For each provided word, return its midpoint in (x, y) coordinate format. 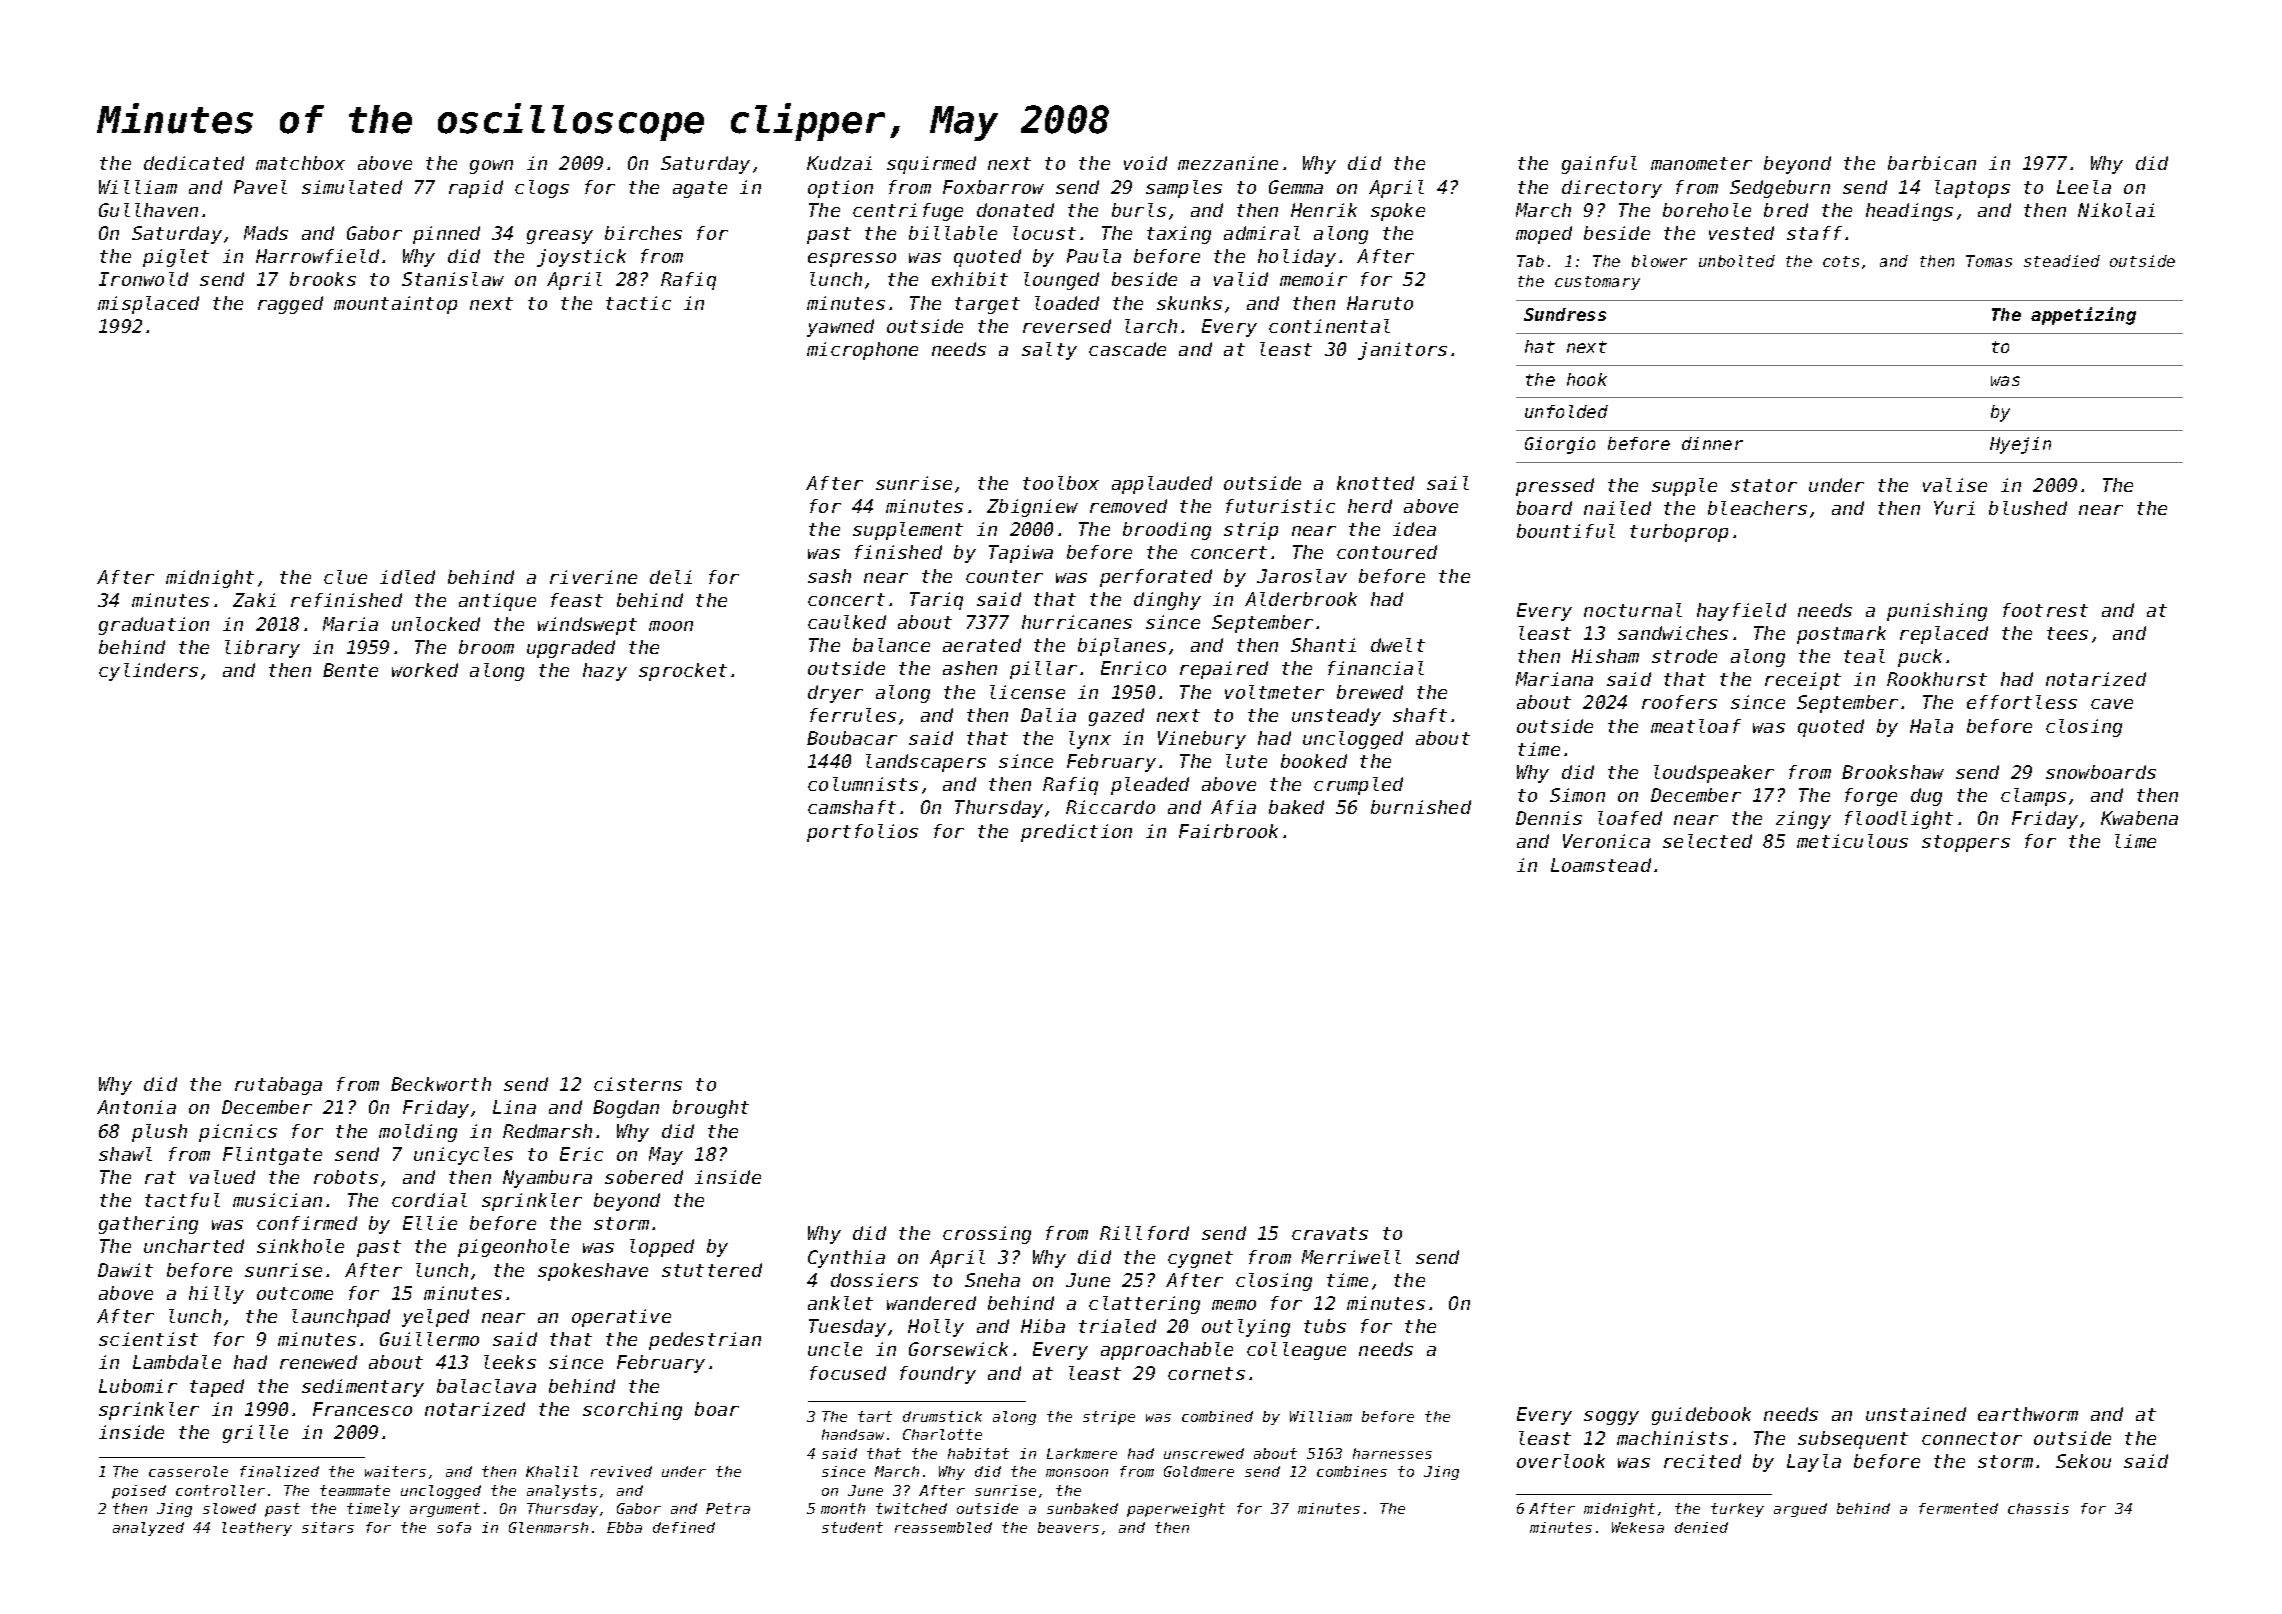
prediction (1076, 833)
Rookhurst (1937, 679)
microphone (862, 351)
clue (345, 577)
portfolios (862, 833)
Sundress (1565, 314)
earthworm (2028, 1414)
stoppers (1966, 843)
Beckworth (441, 1084)
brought (711, 1109)
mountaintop (395, 305)
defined (684, 1527)
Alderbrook (1301, 599)
